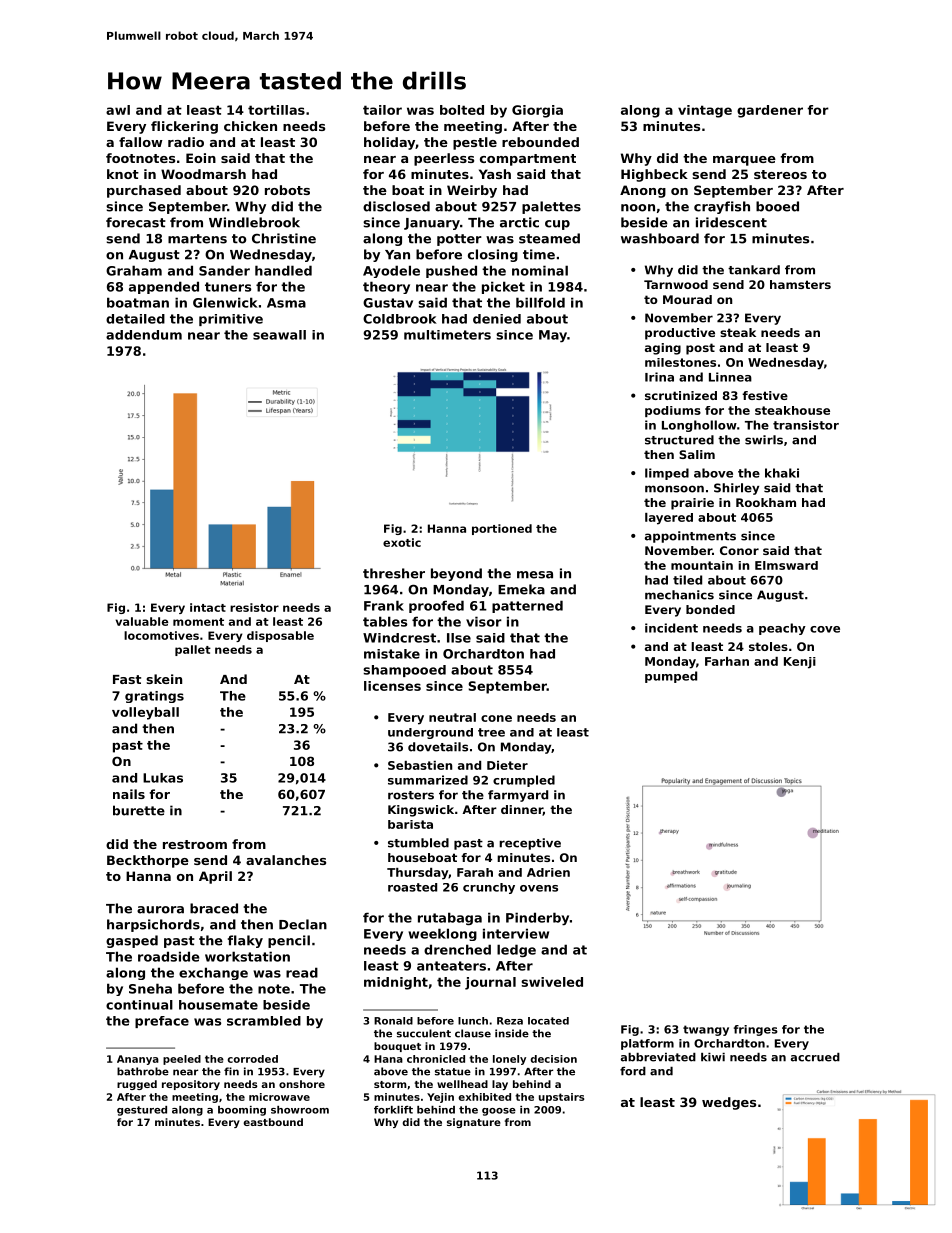 The width and height of the screenshot is (952, 1233). What do you see at coordinates (509, 1060) in the screenshot?
I see `lonely` at bounding box center [509, 1060].
